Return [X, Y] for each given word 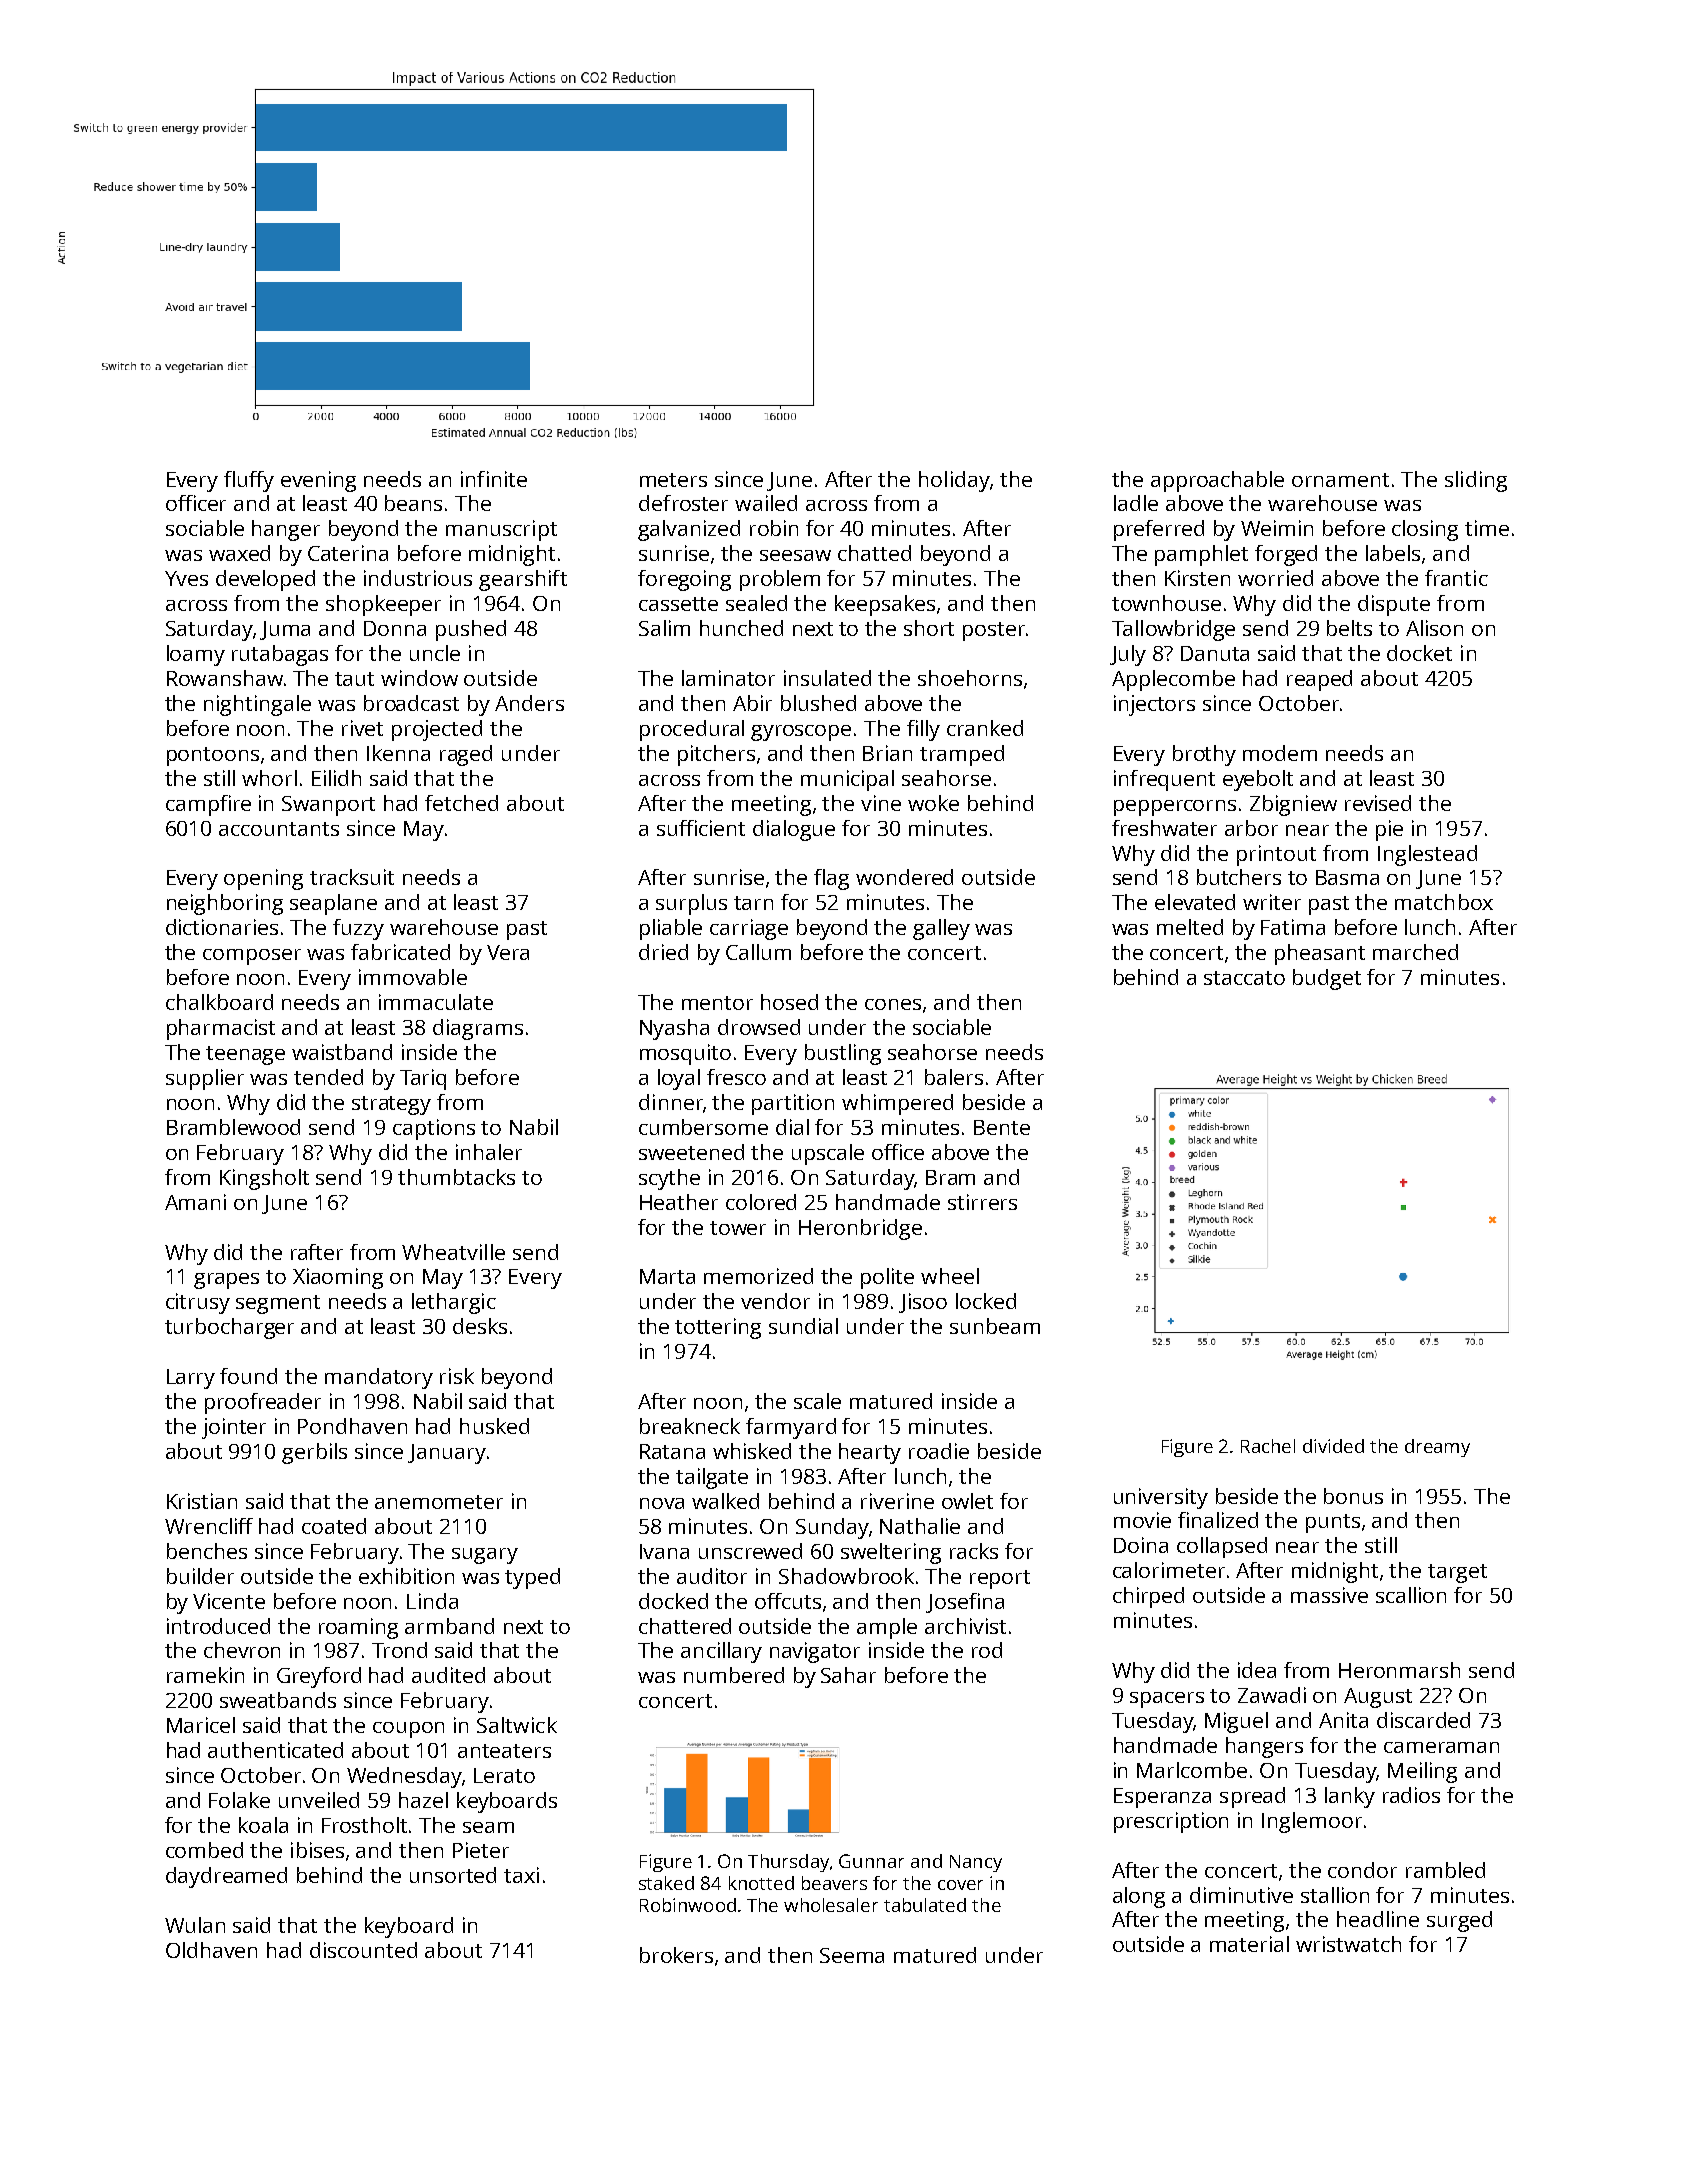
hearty [870, 1453]
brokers [676, 1955]
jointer [234, 1428]
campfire [208, 805]
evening [318, 481]
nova [662, 1503]
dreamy [1437, 1448]
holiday [954, 481]
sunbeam [995, 1326]
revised [1378, 803]
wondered [904, 877]
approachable [1217, 481]
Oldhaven [211, 1950]
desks [480, 1326]
